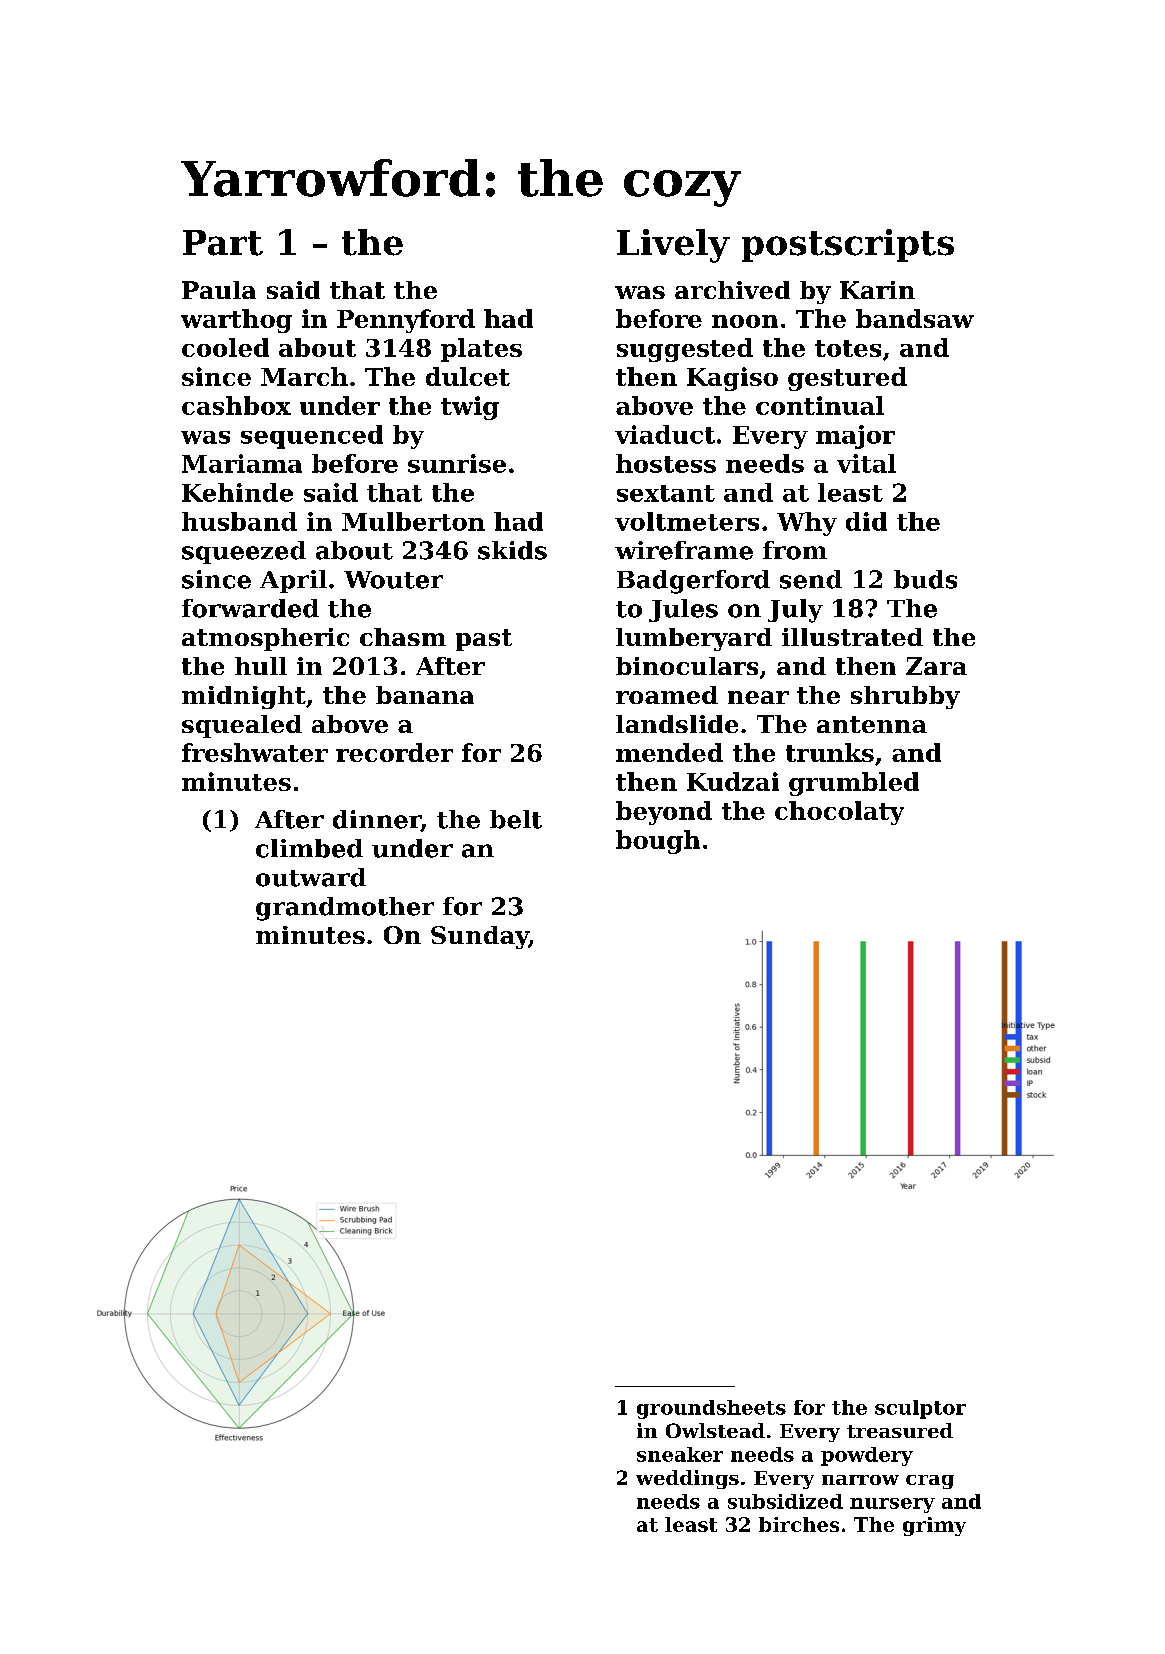 The height and width of the document is (1654, 1165). What do you see at coordinates (687, 1479) in the document?
I see `weddings` at bounding box center [687, 1479].
